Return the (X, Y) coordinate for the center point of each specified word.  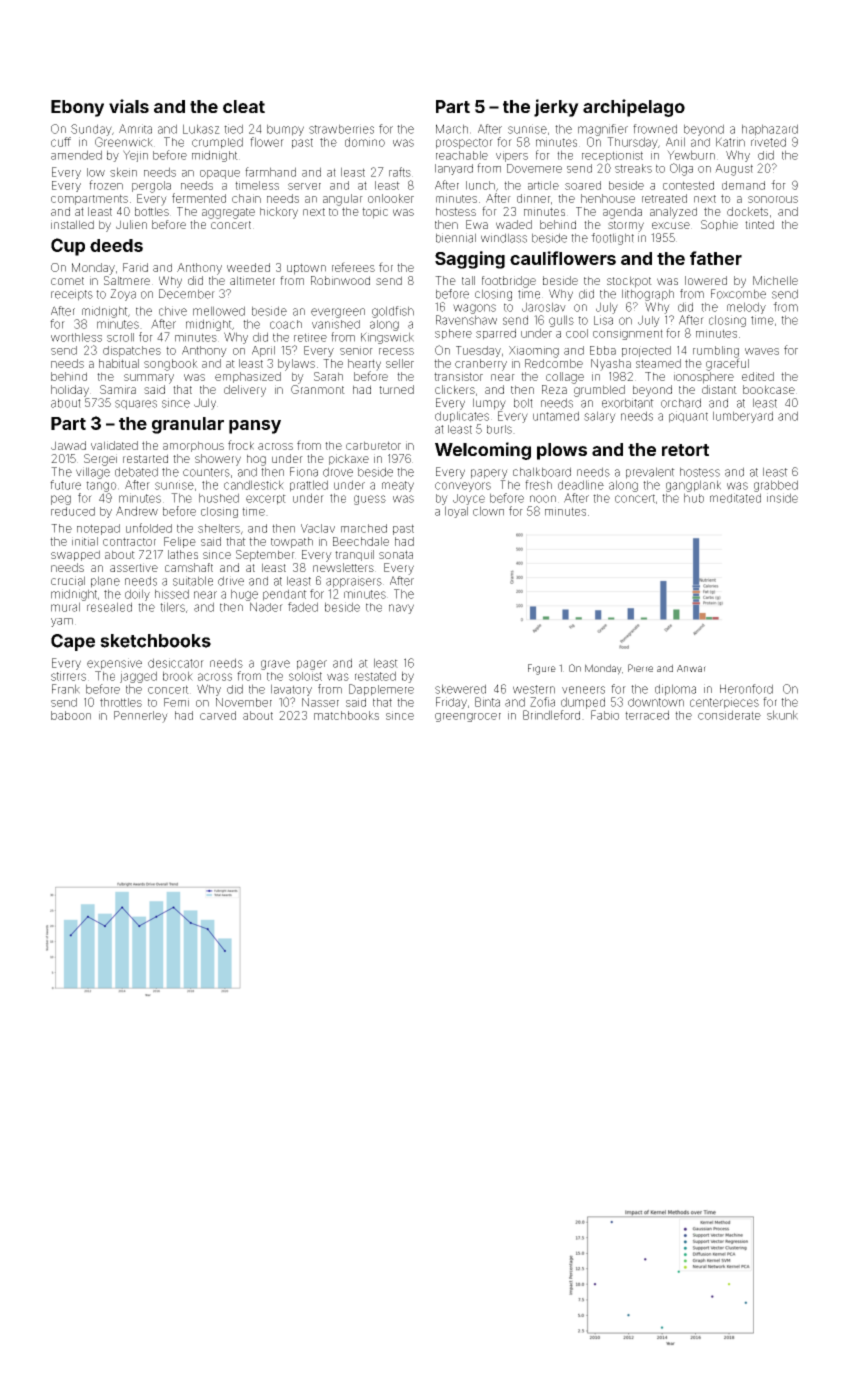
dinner (534, 198)
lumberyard (743, 417)
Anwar (691, 668)
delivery (245, 391)
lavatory (291, 690)
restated (375, 676)
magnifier (603, 130)
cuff (61, 142)
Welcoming (483, 451)
